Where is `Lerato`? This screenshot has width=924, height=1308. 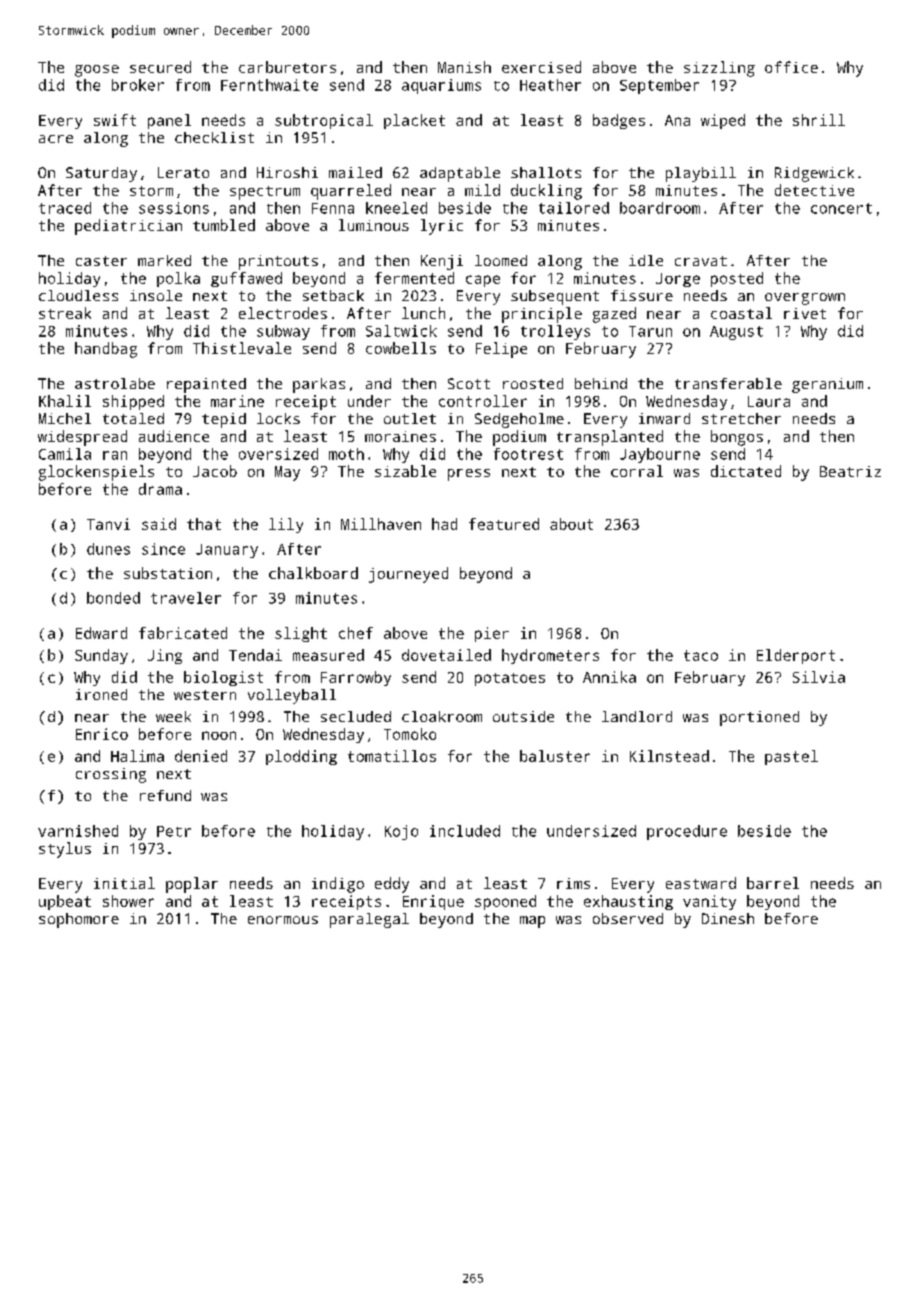 Lerato is located at coordinates (183, 172).
